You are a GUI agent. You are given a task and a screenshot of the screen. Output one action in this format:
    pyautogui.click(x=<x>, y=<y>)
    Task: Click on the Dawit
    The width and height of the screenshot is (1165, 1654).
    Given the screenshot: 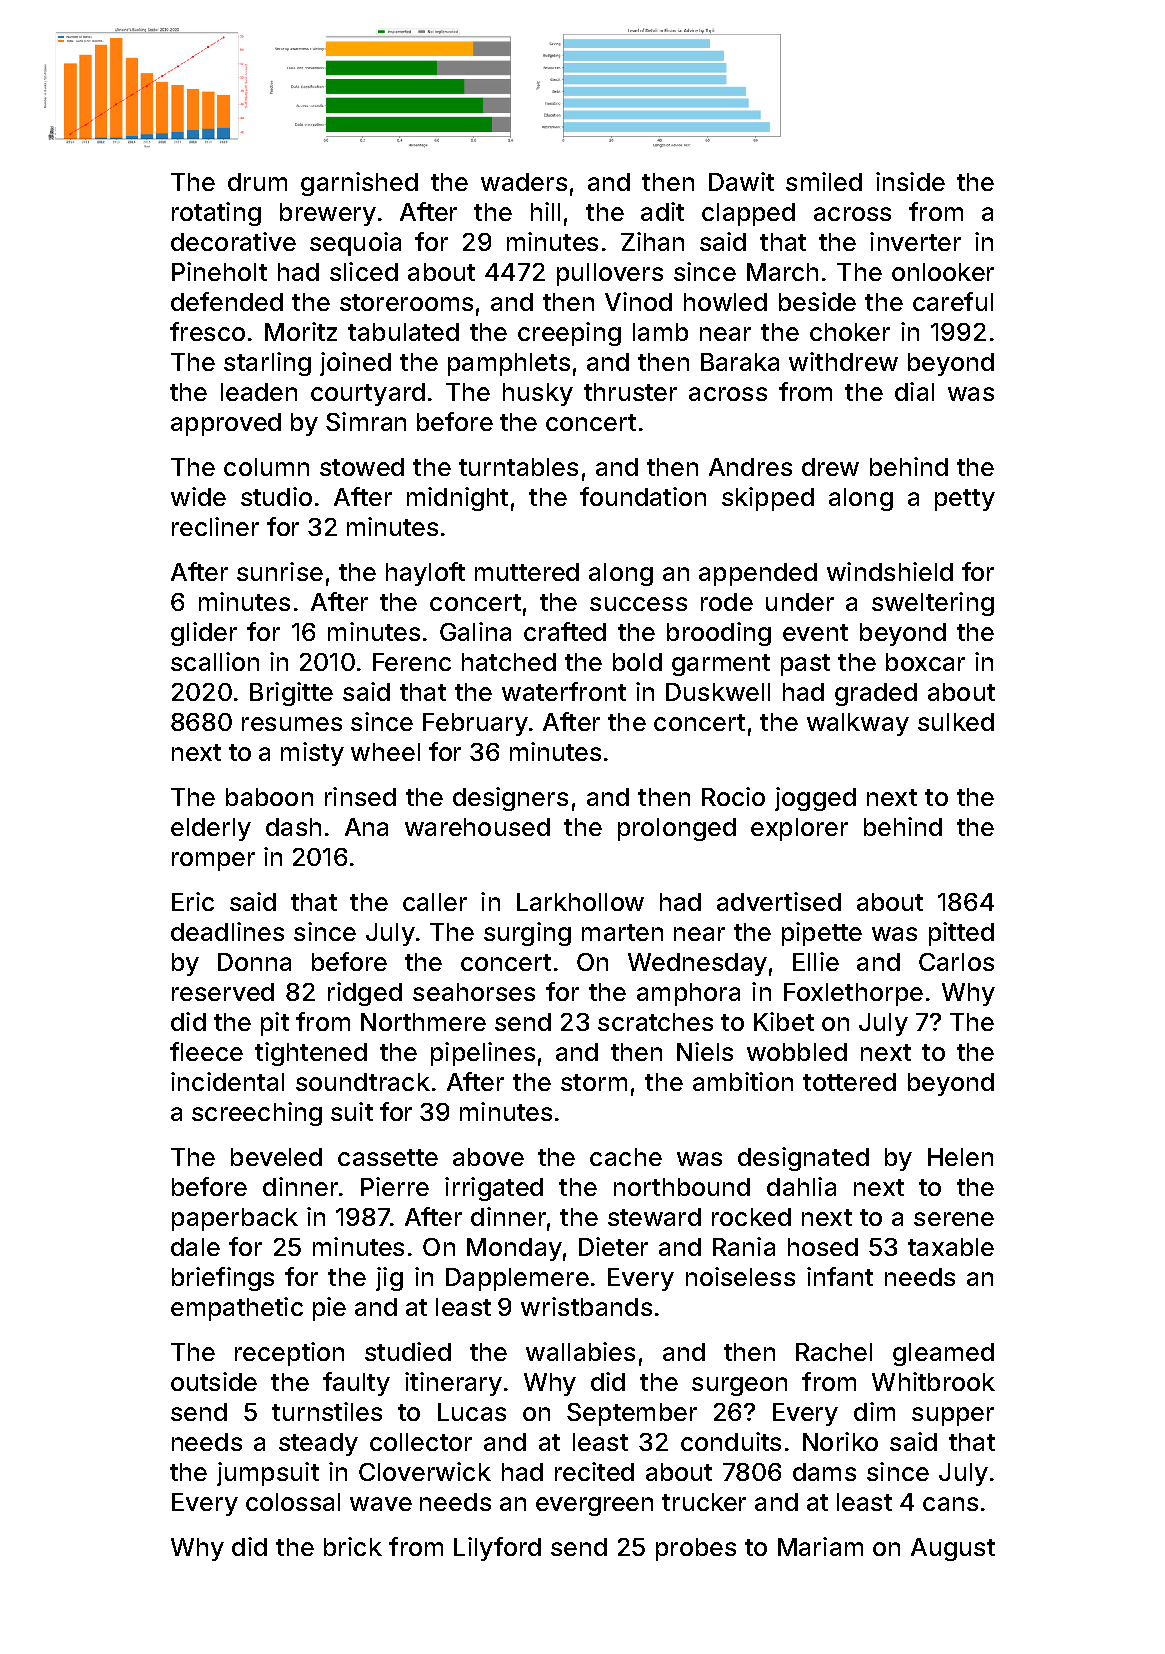 What is the action you would take?
    pyautogui.click(x=741, y=181)
